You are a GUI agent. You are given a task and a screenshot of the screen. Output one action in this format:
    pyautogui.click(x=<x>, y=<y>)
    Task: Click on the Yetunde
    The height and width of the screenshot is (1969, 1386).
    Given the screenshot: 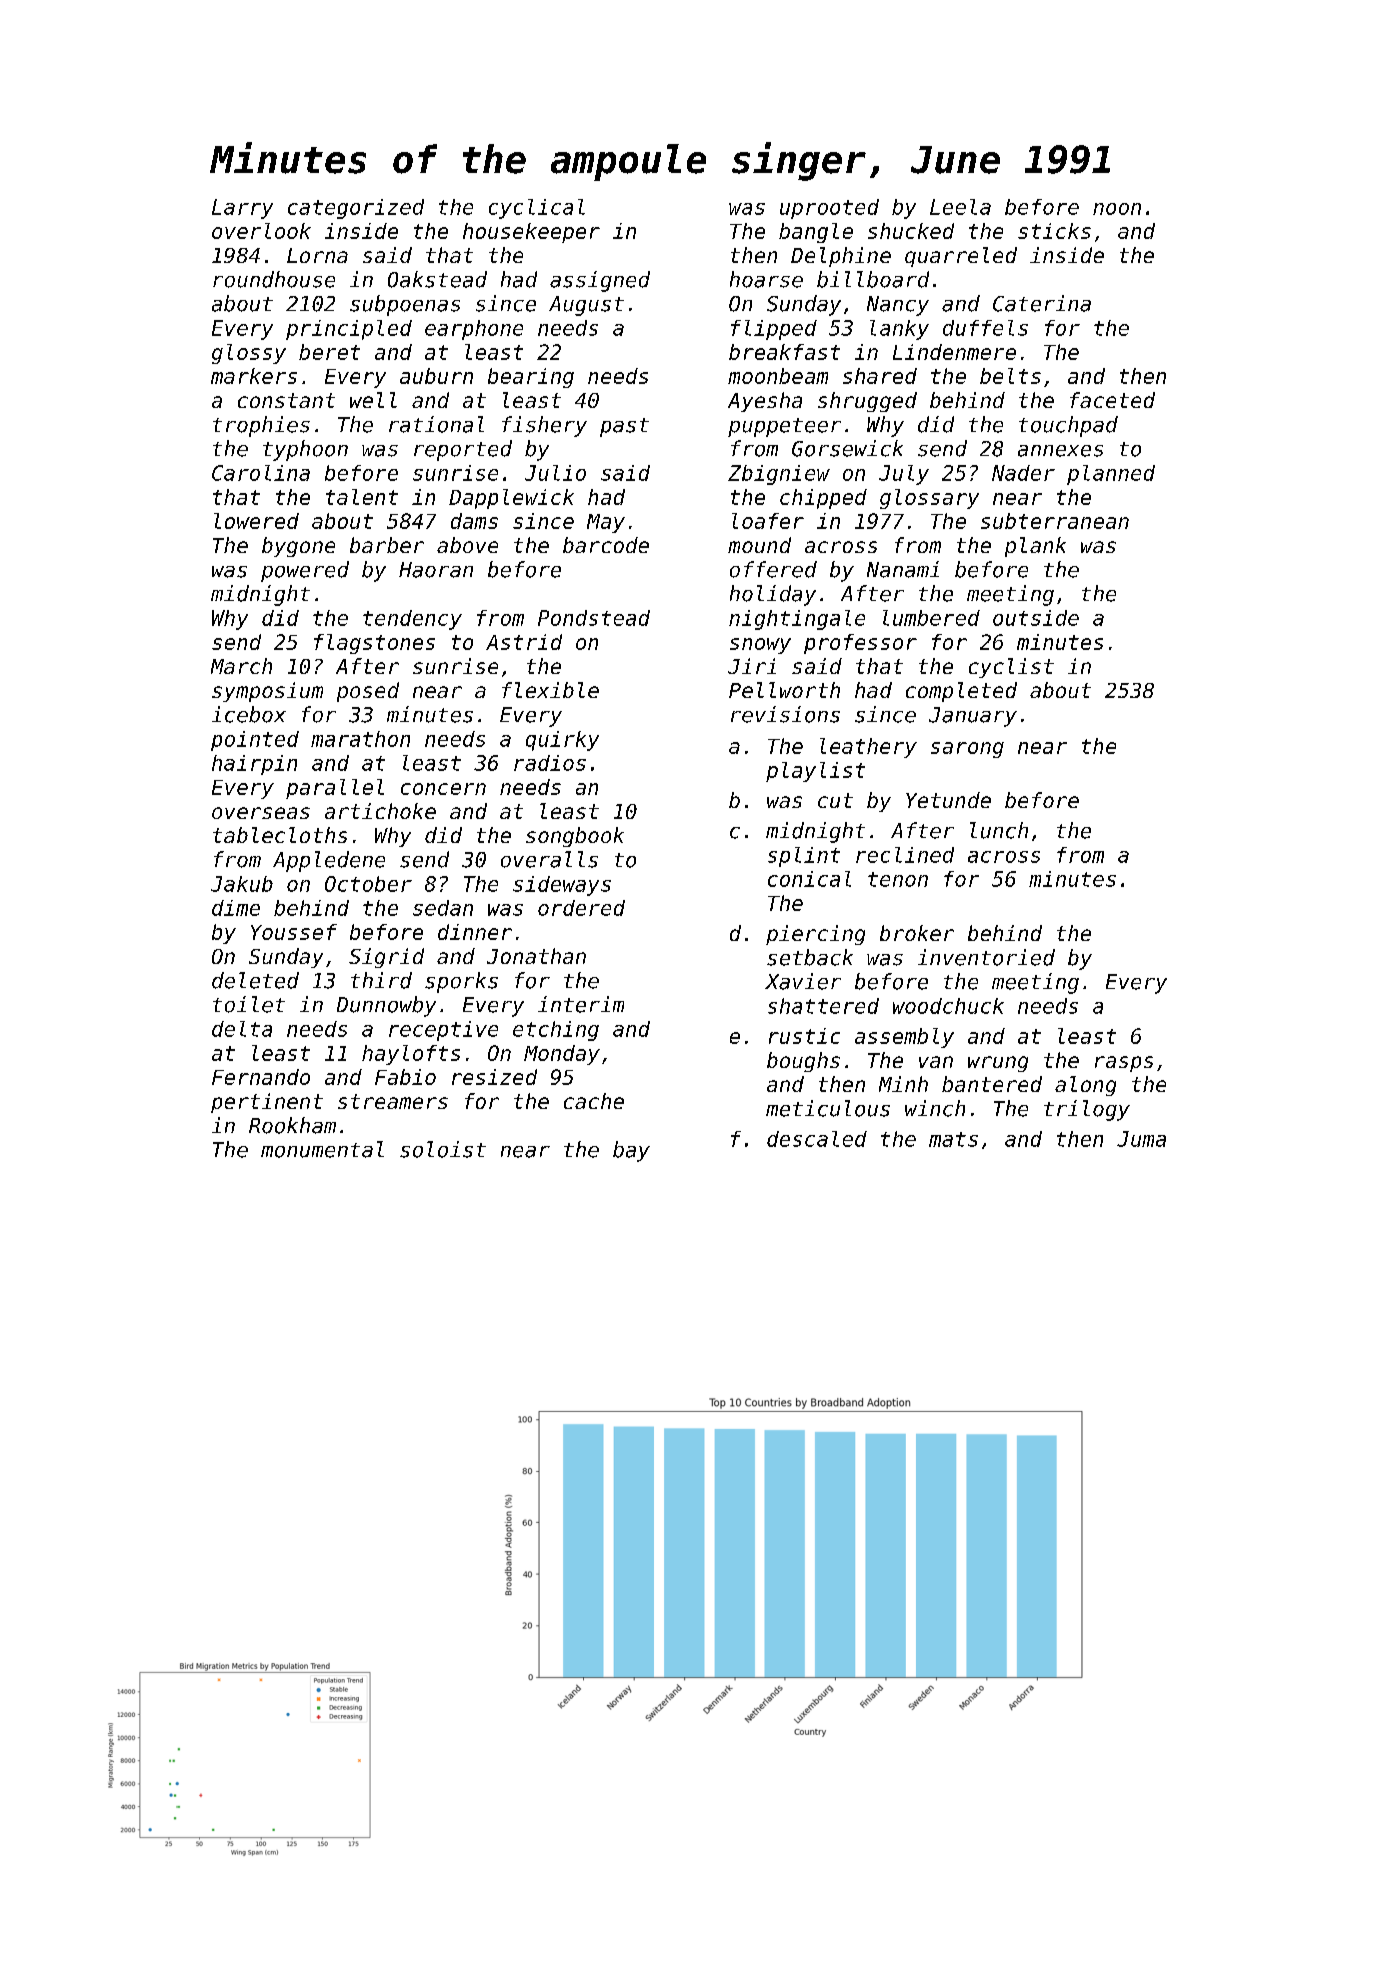 What is the action you would take?
    pyautogui.click(x=948, y=800)
